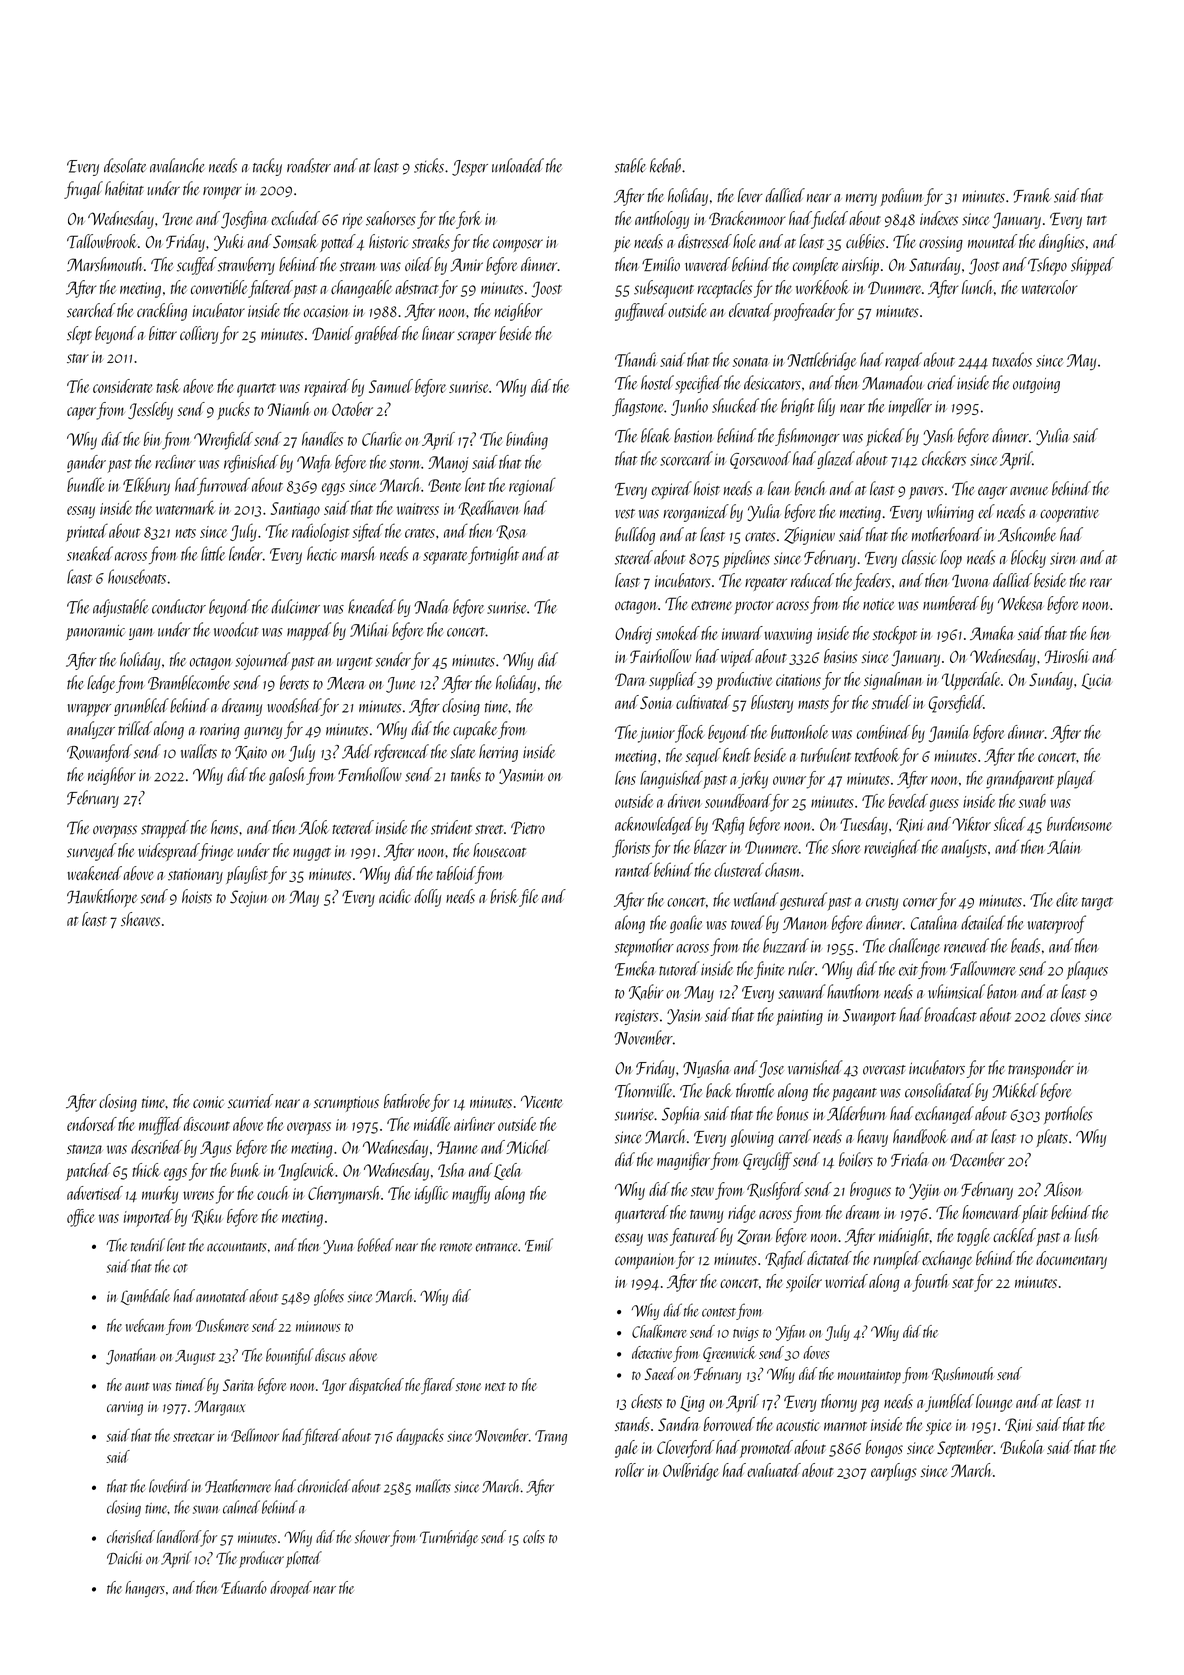 This screenshot has height=1675, width=1184. I want to click on fortnight, so click(493, 555).
